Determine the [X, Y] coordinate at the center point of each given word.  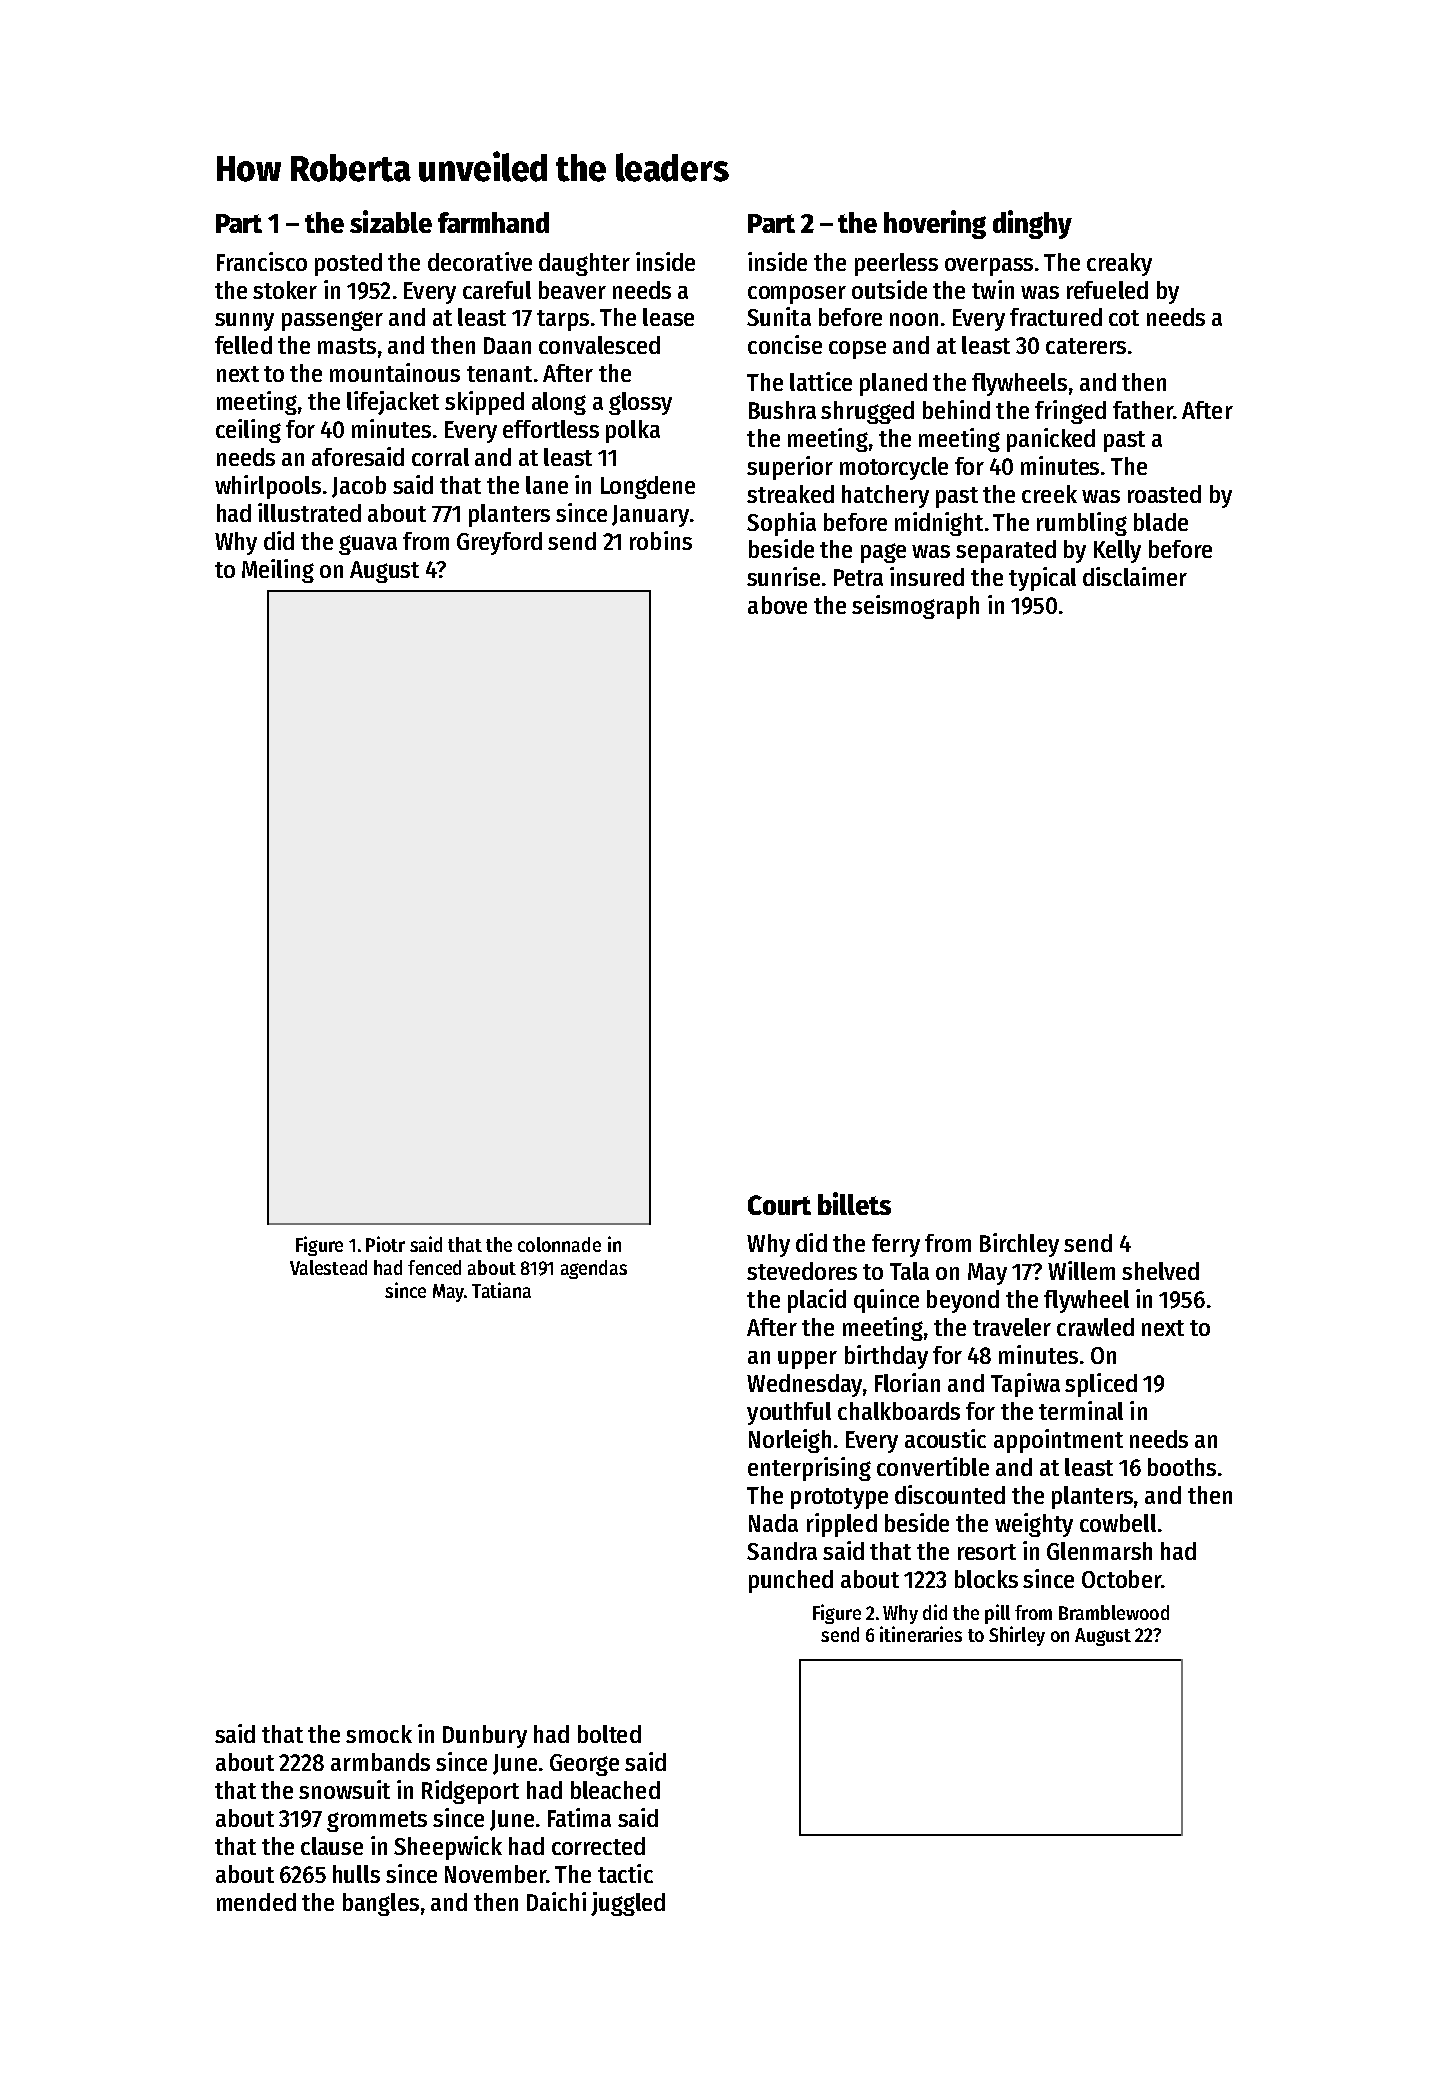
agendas [594, 1269]
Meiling [278, 571]
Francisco [262, 261]
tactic [625, 1873]
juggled [628, 1904]
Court [779, 1205]
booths [1182, 1467]
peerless [896, 264]
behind [956, 409]
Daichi [556, 1901]
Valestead [328, 1267]
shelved [1160, 1271]
